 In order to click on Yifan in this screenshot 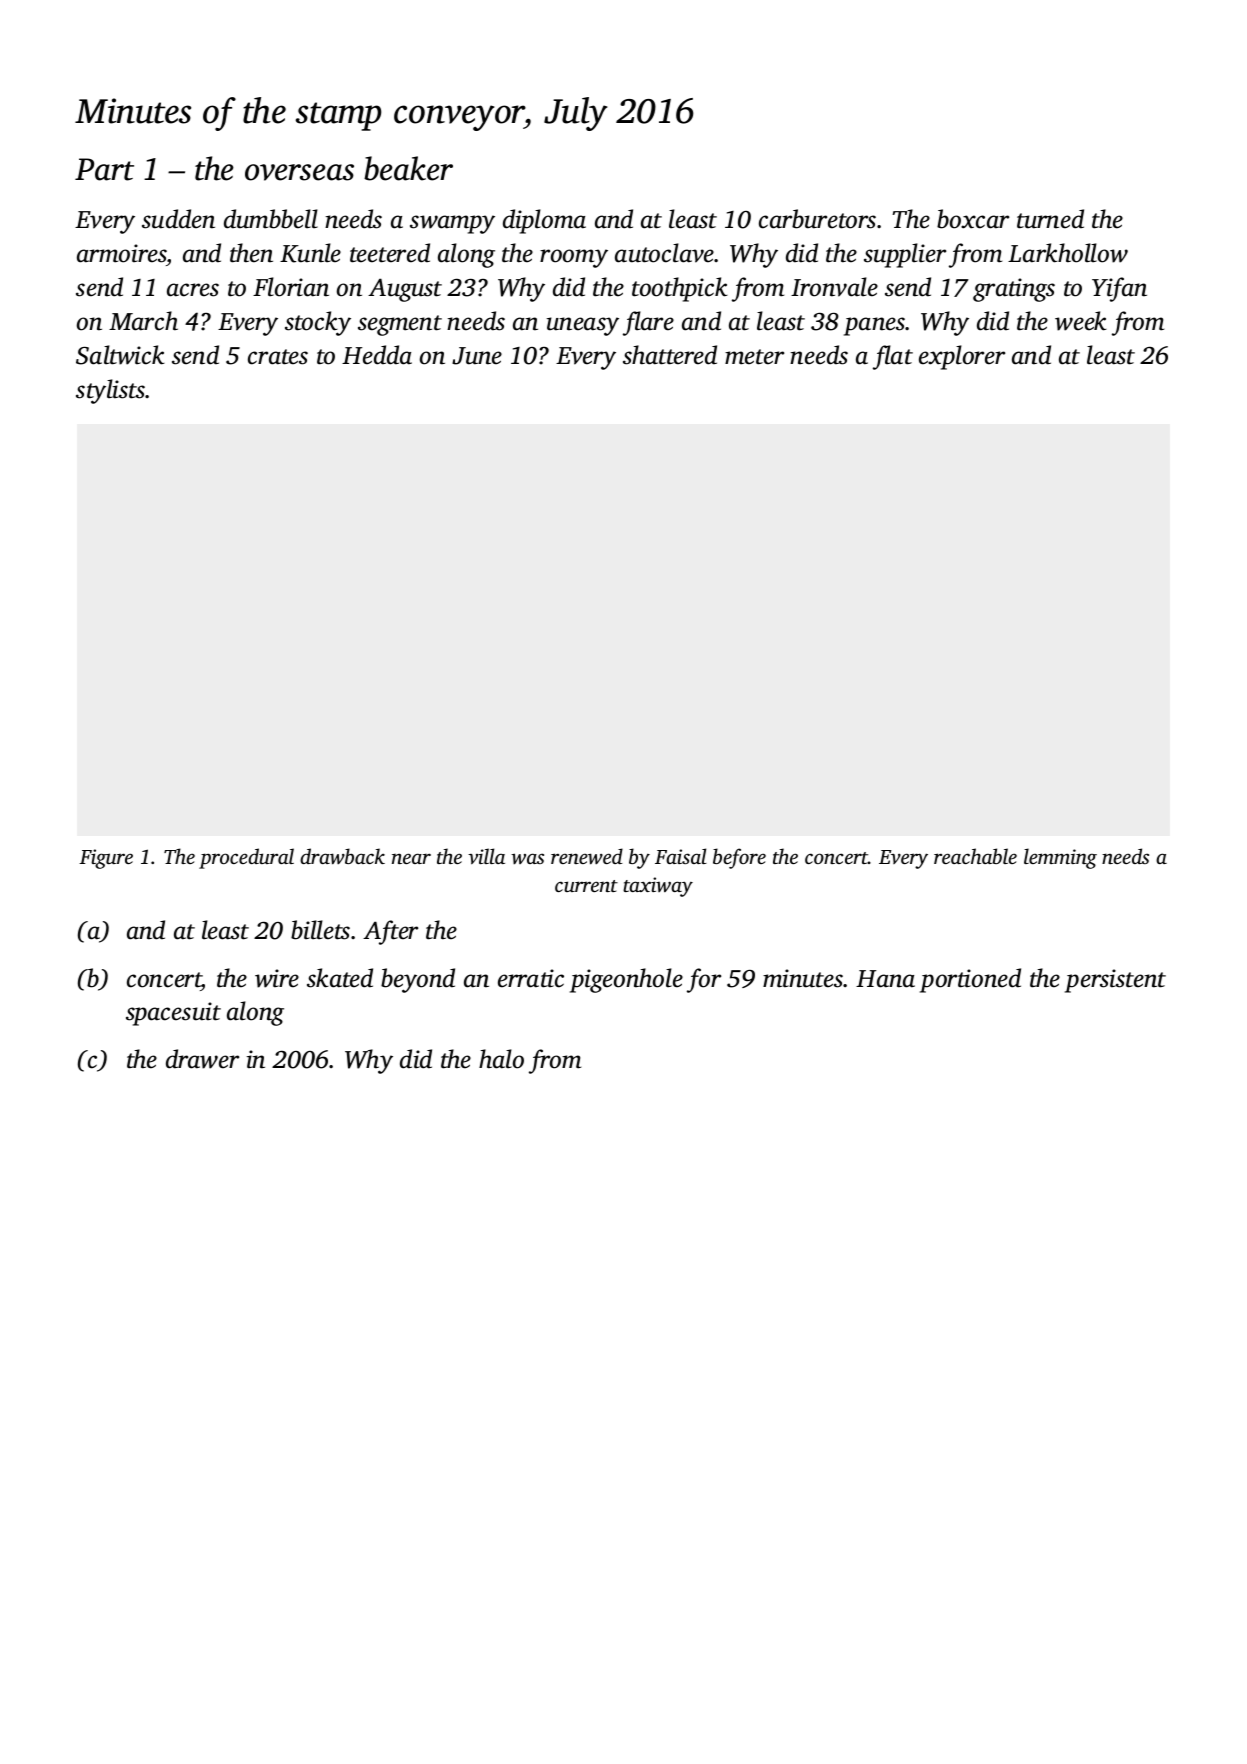, I will do `click(1119, 289)`.
